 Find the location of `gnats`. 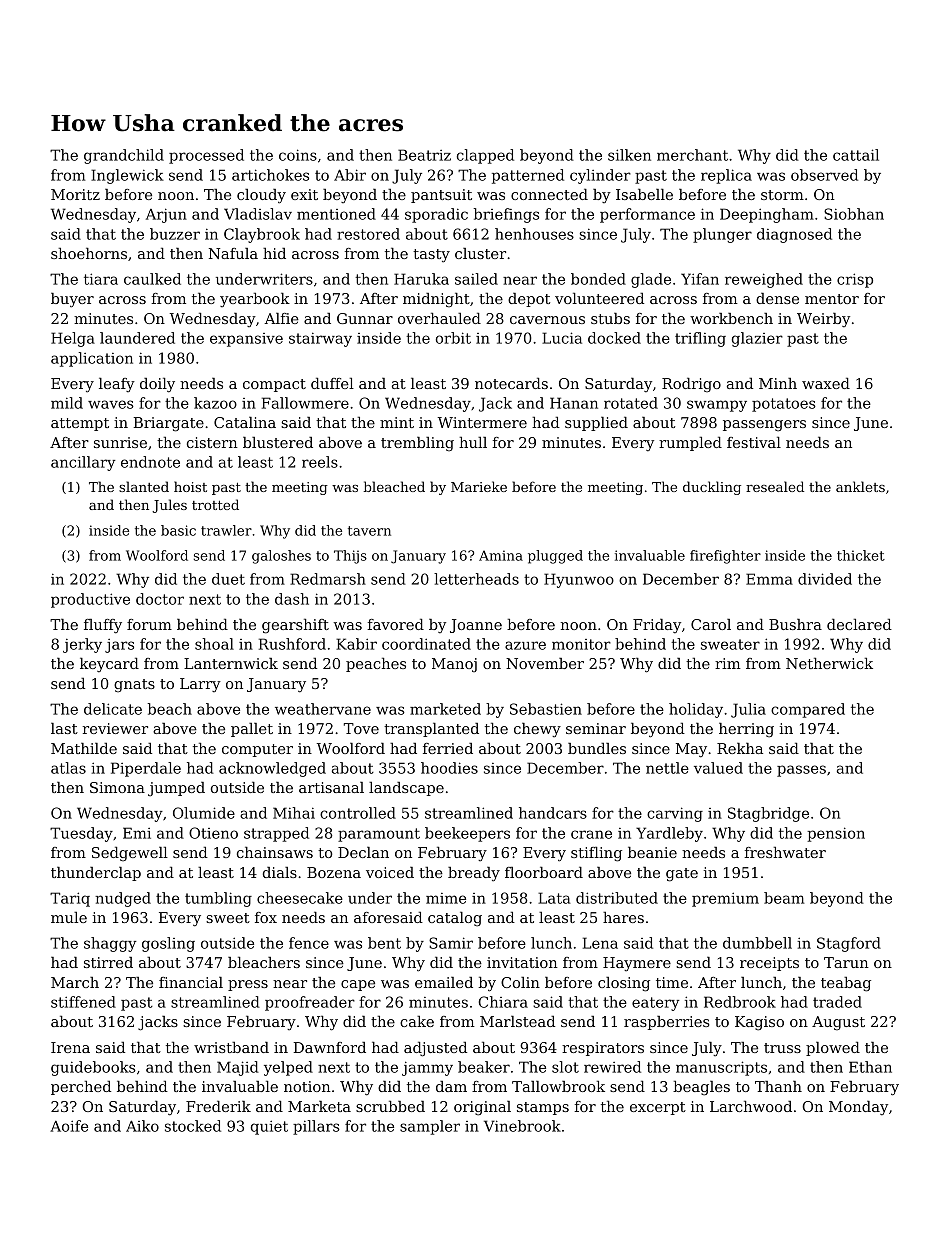

gnats is located at coordinates (134, 686).
